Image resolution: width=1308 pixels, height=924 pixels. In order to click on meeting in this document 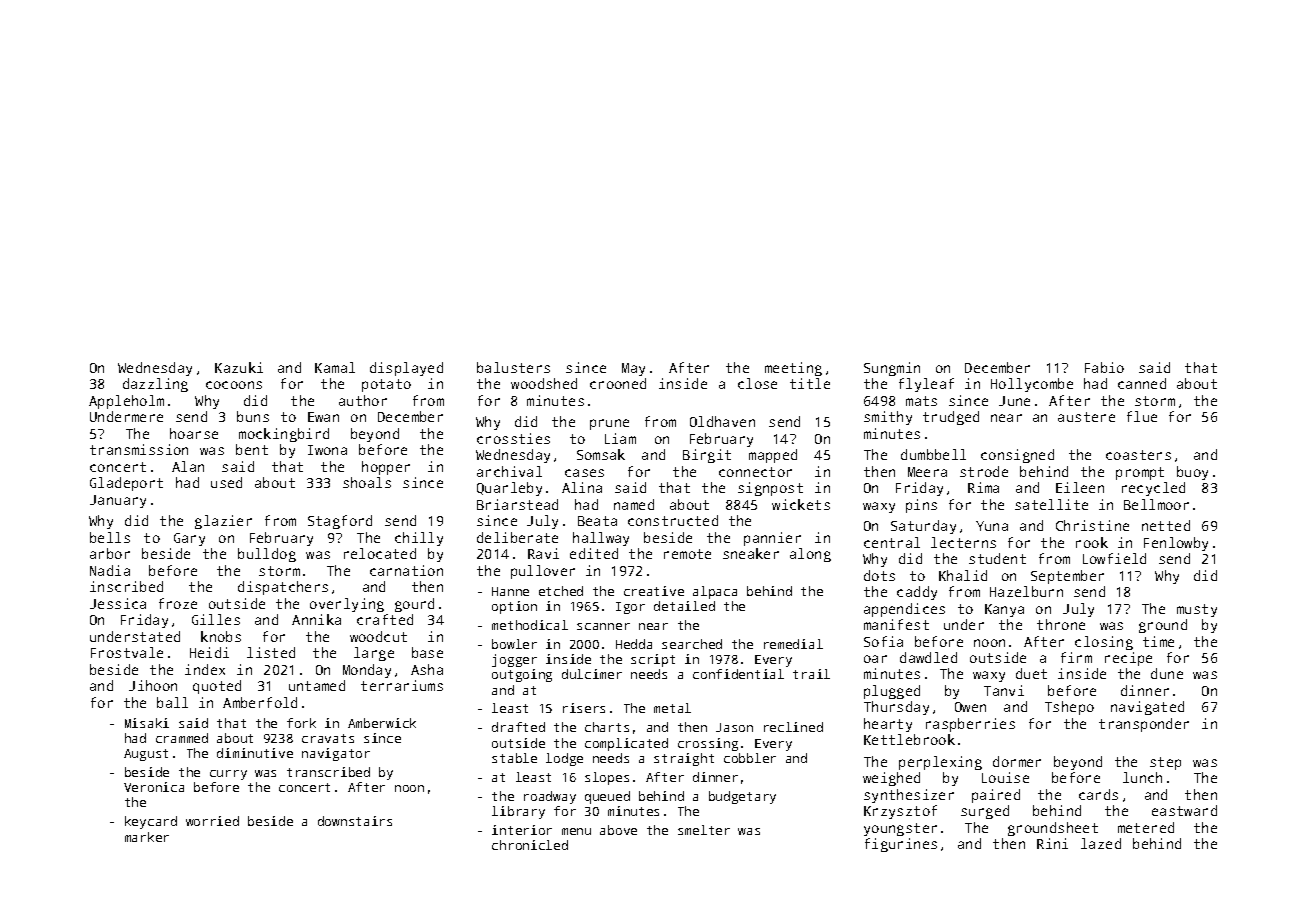, I will do `click(793, 369)`.
